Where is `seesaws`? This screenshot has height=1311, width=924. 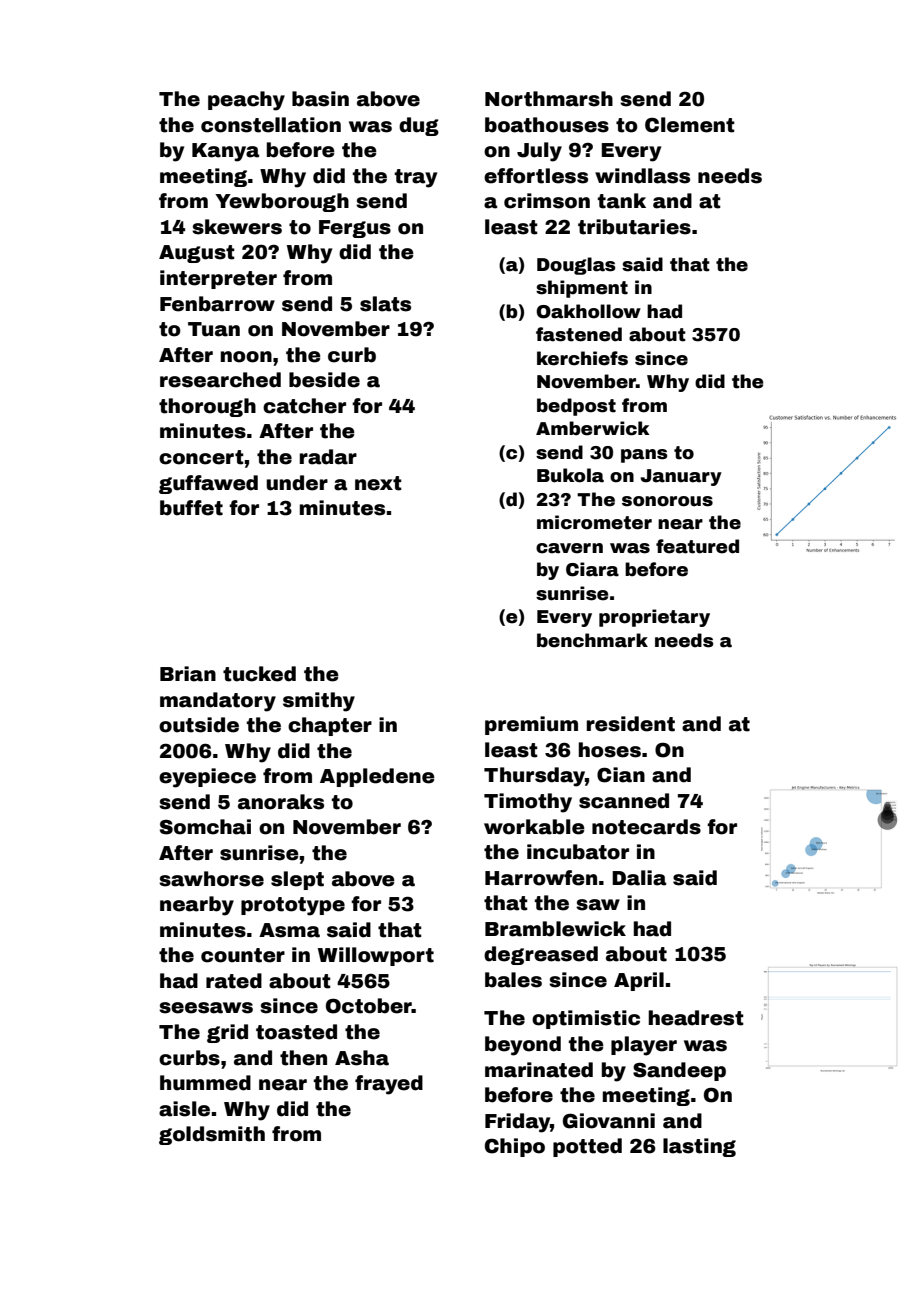 seesaws is located at coordinates (206, 1008).
